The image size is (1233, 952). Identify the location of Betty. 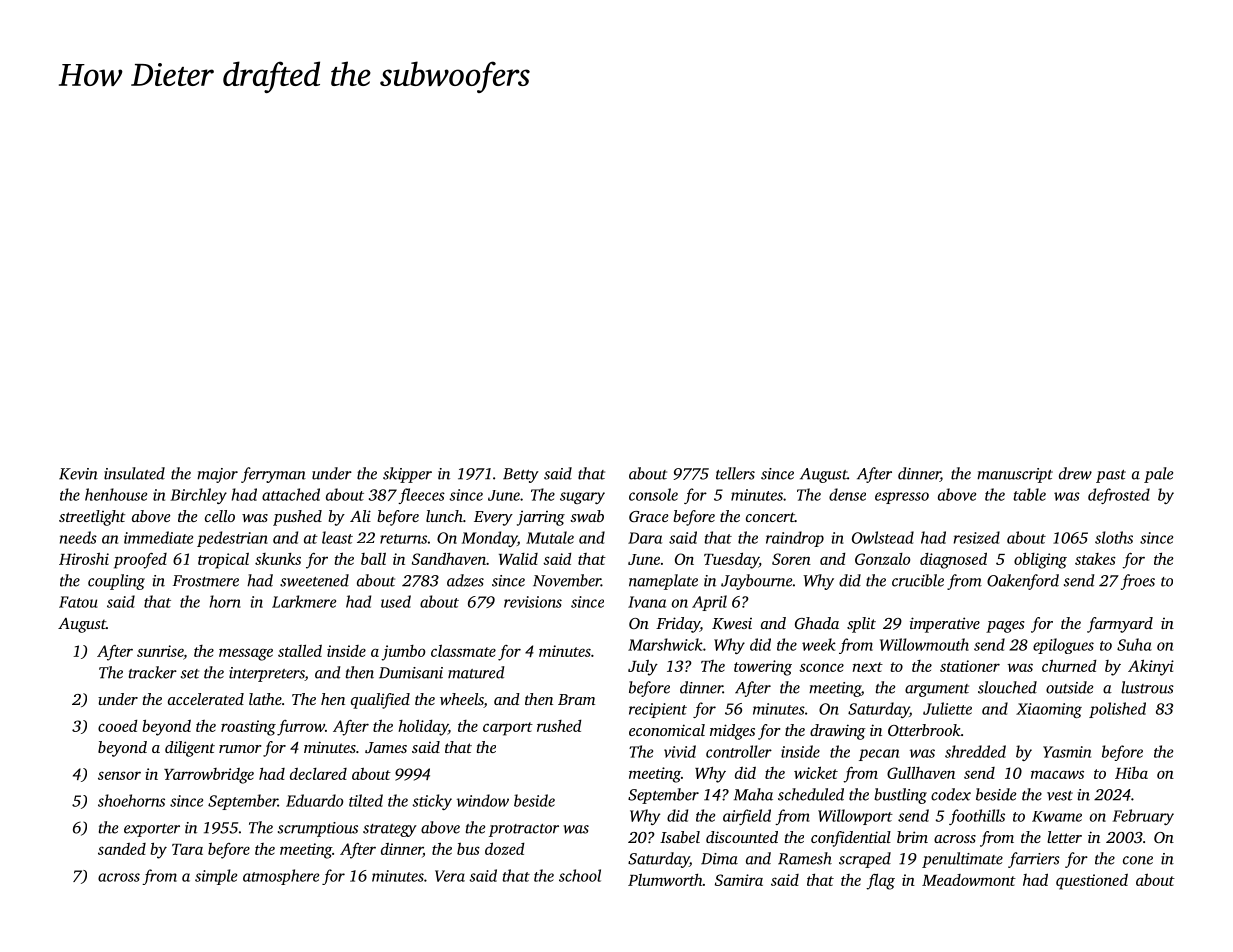
(521, 475).
